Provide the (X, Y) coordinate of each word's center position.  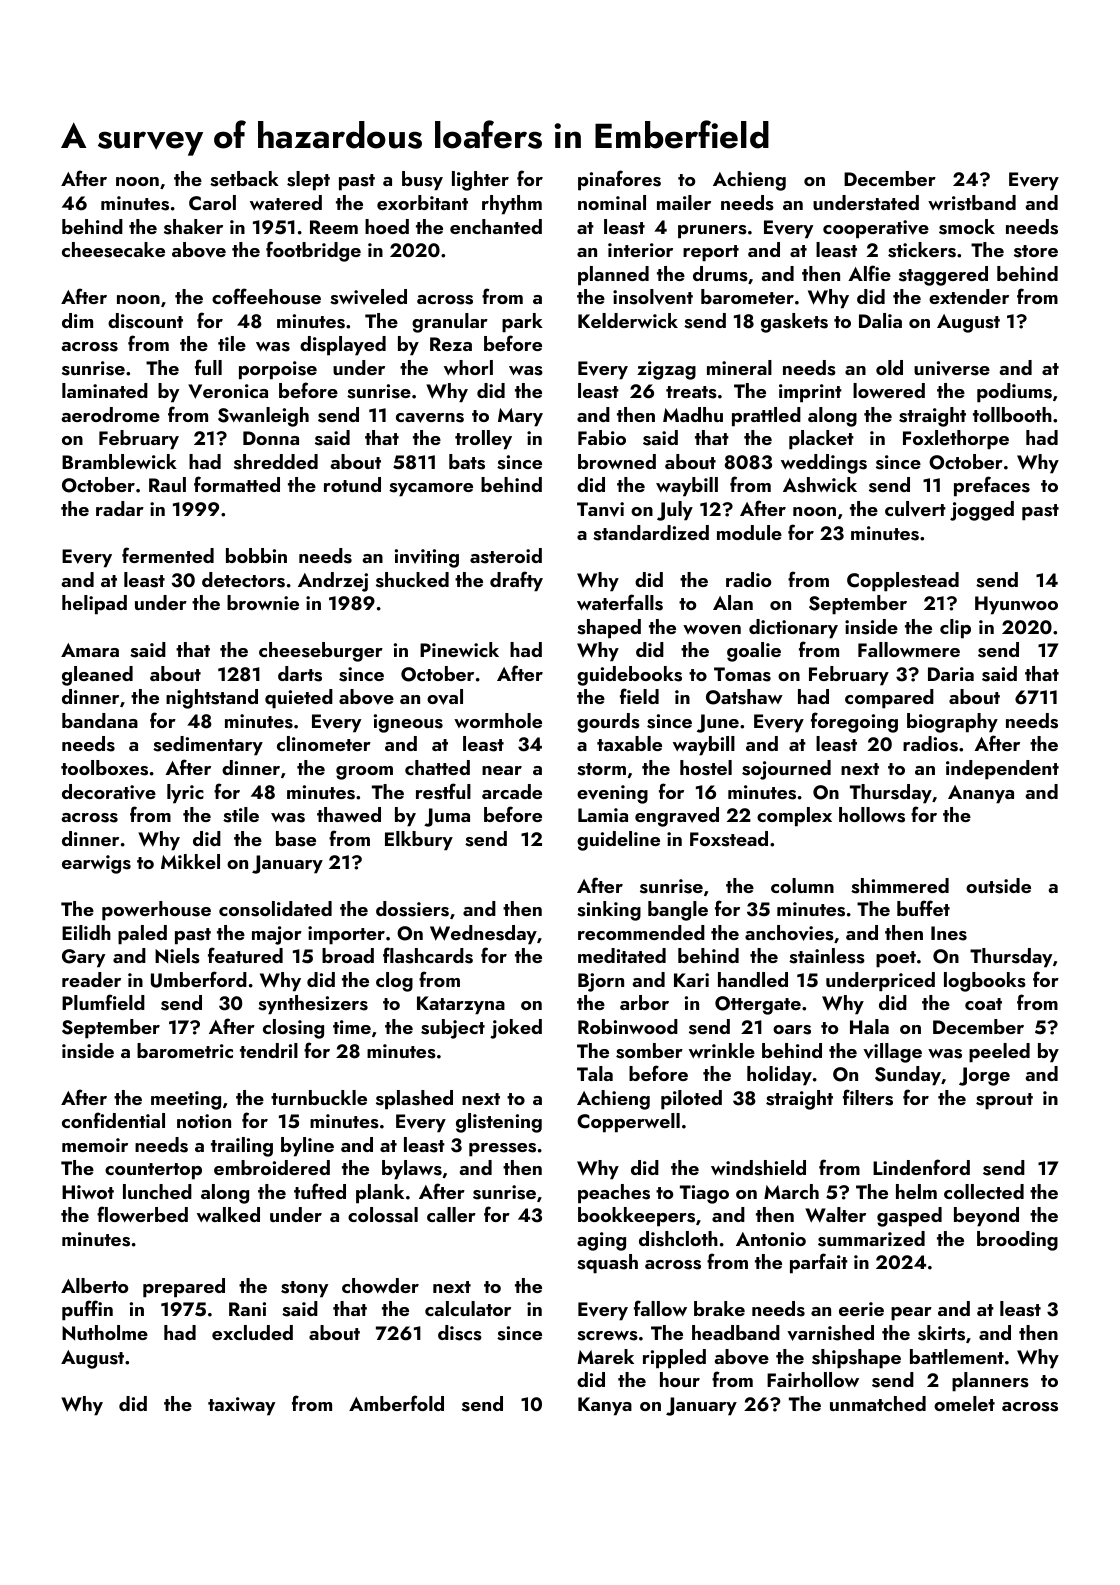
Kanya (605, 1406)
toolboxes (104, 768)
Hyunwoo (1016, 605)
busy (422, 181)
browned (617, 461)
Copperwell (628, 1123)
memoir (95, 1145)
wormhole (498, 720)
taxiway (241, 1406)
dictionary (793, 629)
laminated (105, 390)
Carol (212, 203)
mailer (684, 202)
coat (983, 1004)
